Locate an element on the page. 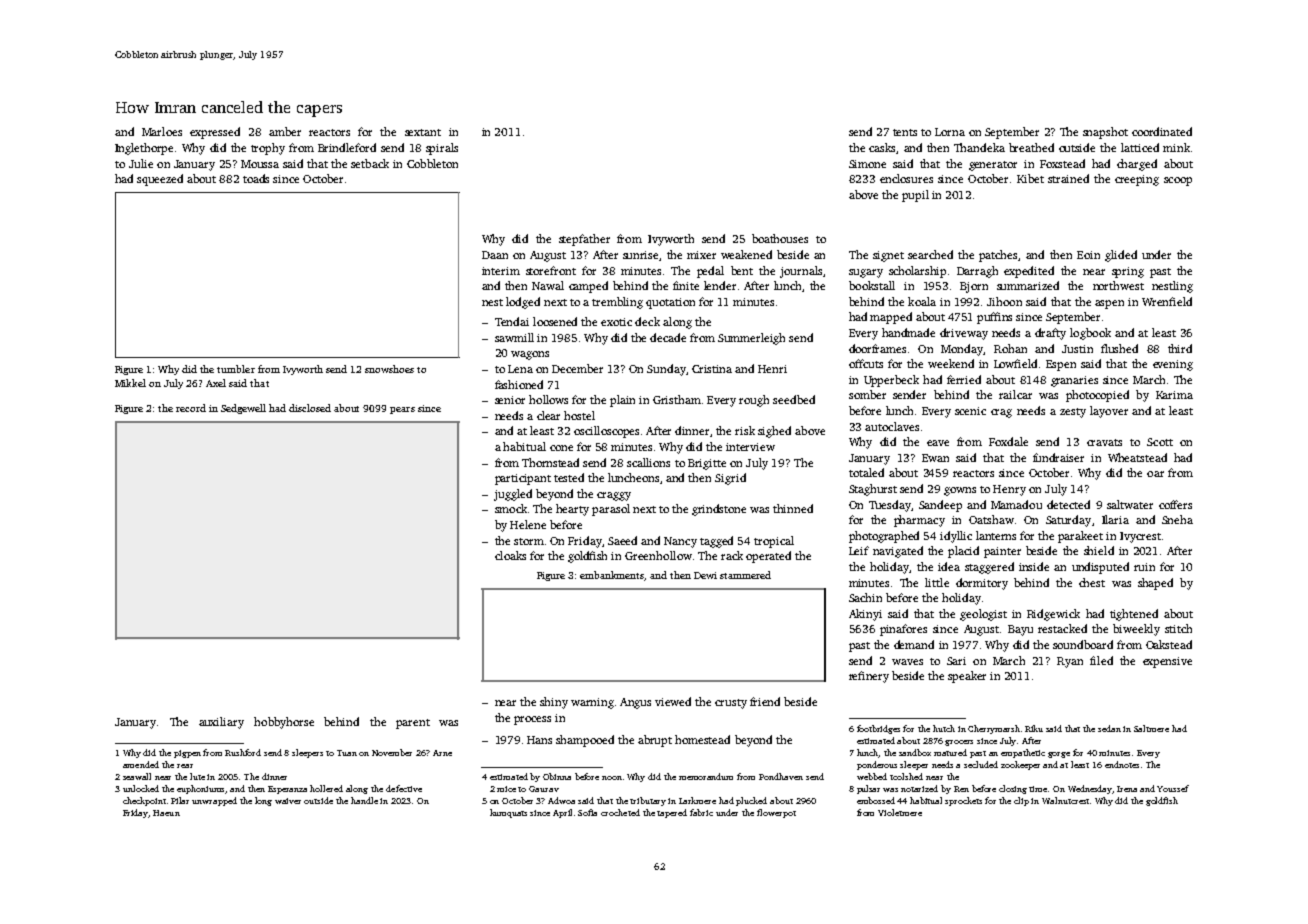 The image size is (1308, 924). crocheted is located at coordinates (620, 812).
